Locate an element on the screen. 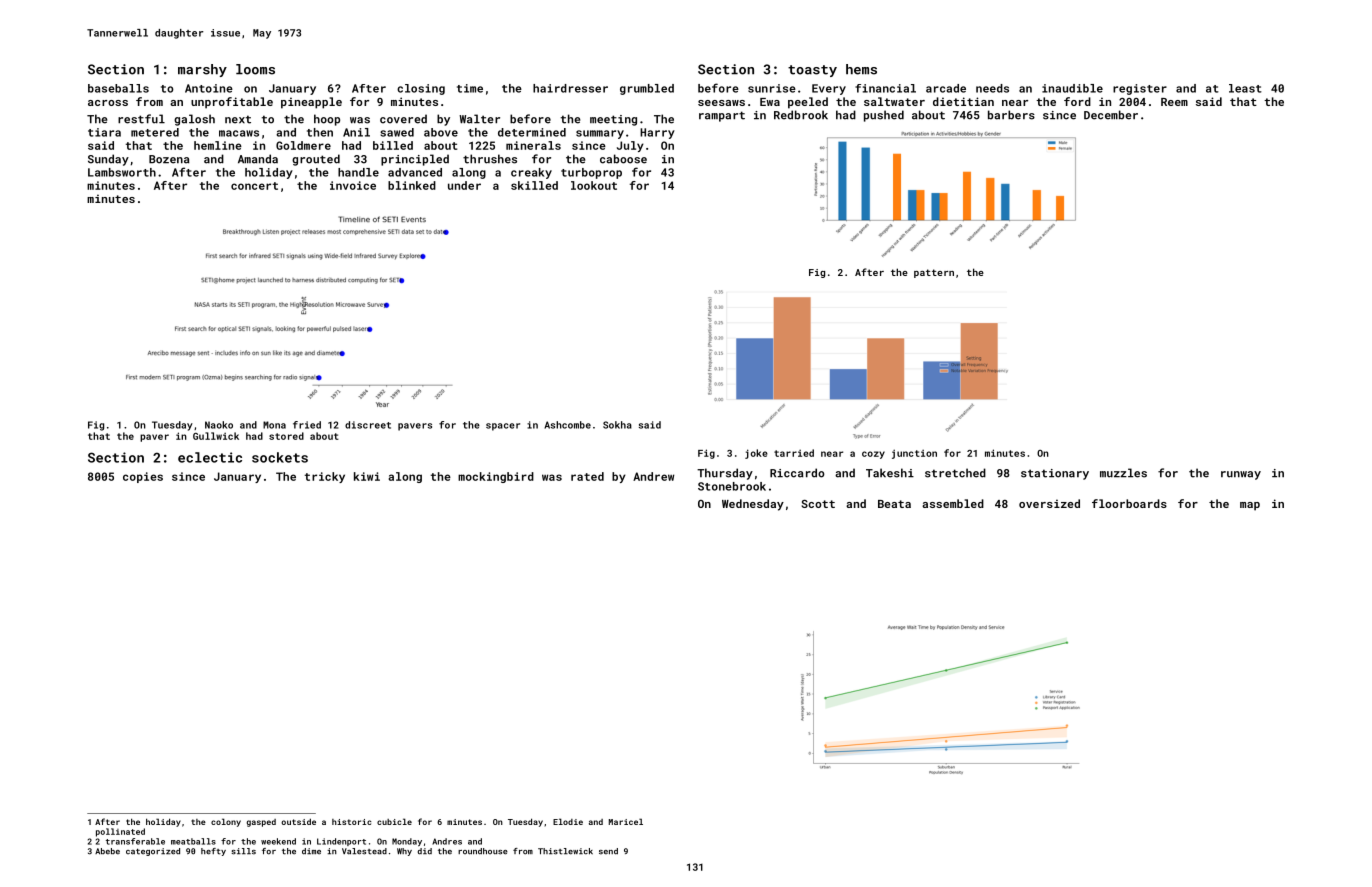 The image size is (1372, 887). Sokha is located at coordinates (617, 425).
